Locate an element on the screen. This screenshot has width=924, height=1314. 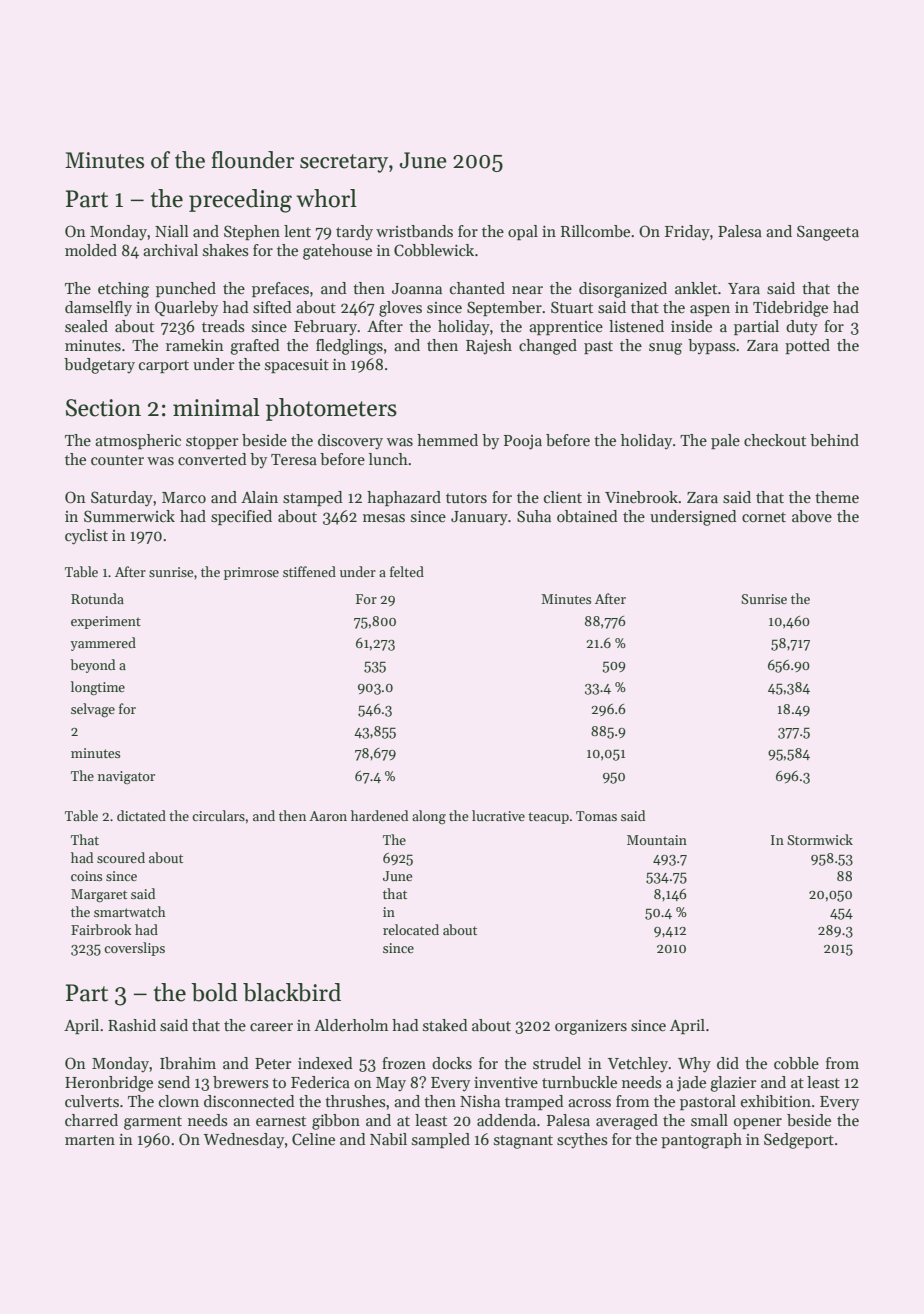
Rillcombe is located at coordinates (595, 231).
